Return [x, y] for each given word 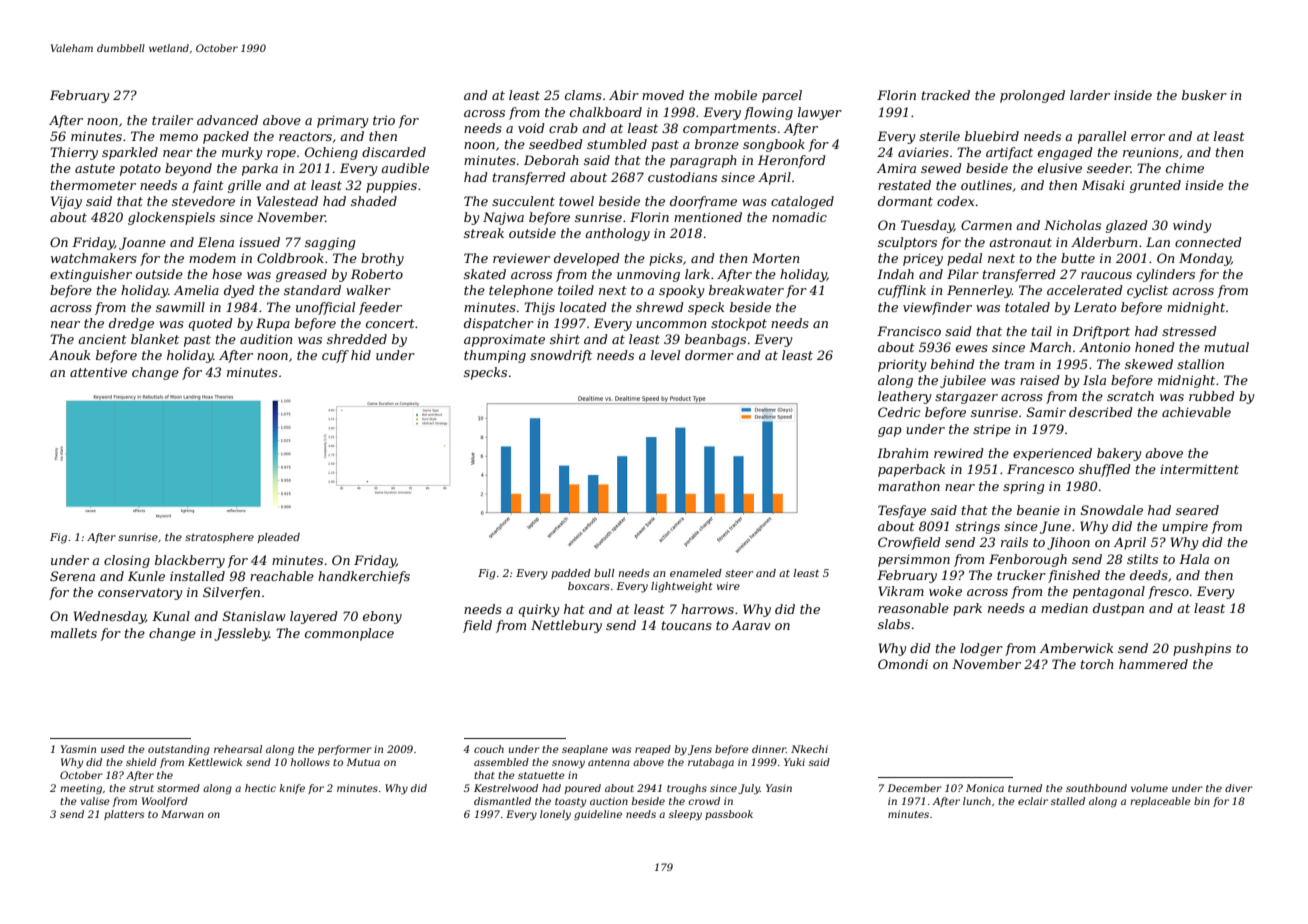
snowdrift [561, 356]
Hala [1194, 559]
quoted [211, 324]
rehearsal [238, 749]
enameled [696, 573]
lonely [555, 815]
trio [384, 120]
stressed [1189, 331]
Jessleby [241, 634]
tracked [946, 95]
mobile [735, 95]
